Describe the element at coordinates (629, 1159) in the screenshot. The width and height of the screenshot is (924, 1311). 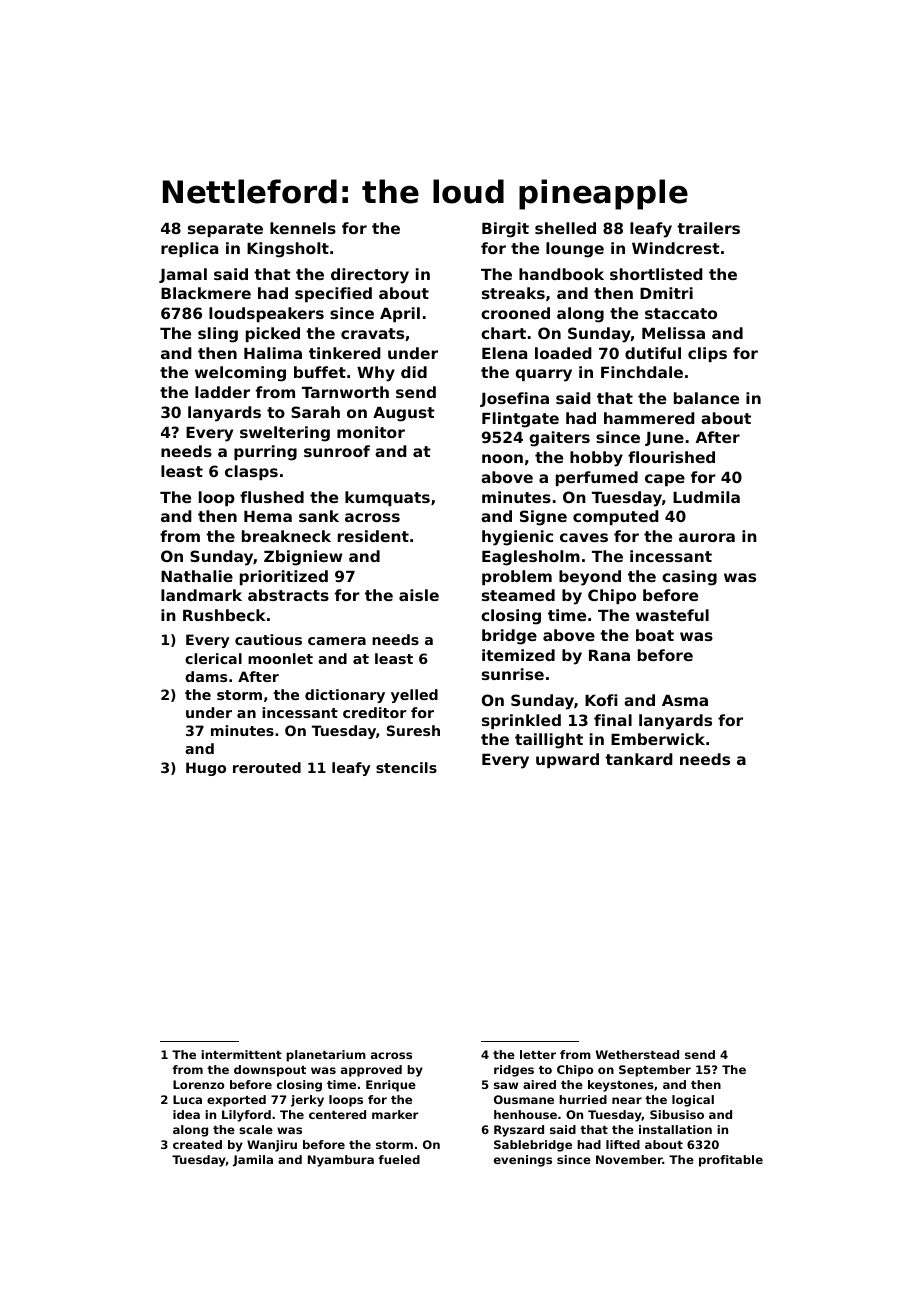
I see `November` at that location.
